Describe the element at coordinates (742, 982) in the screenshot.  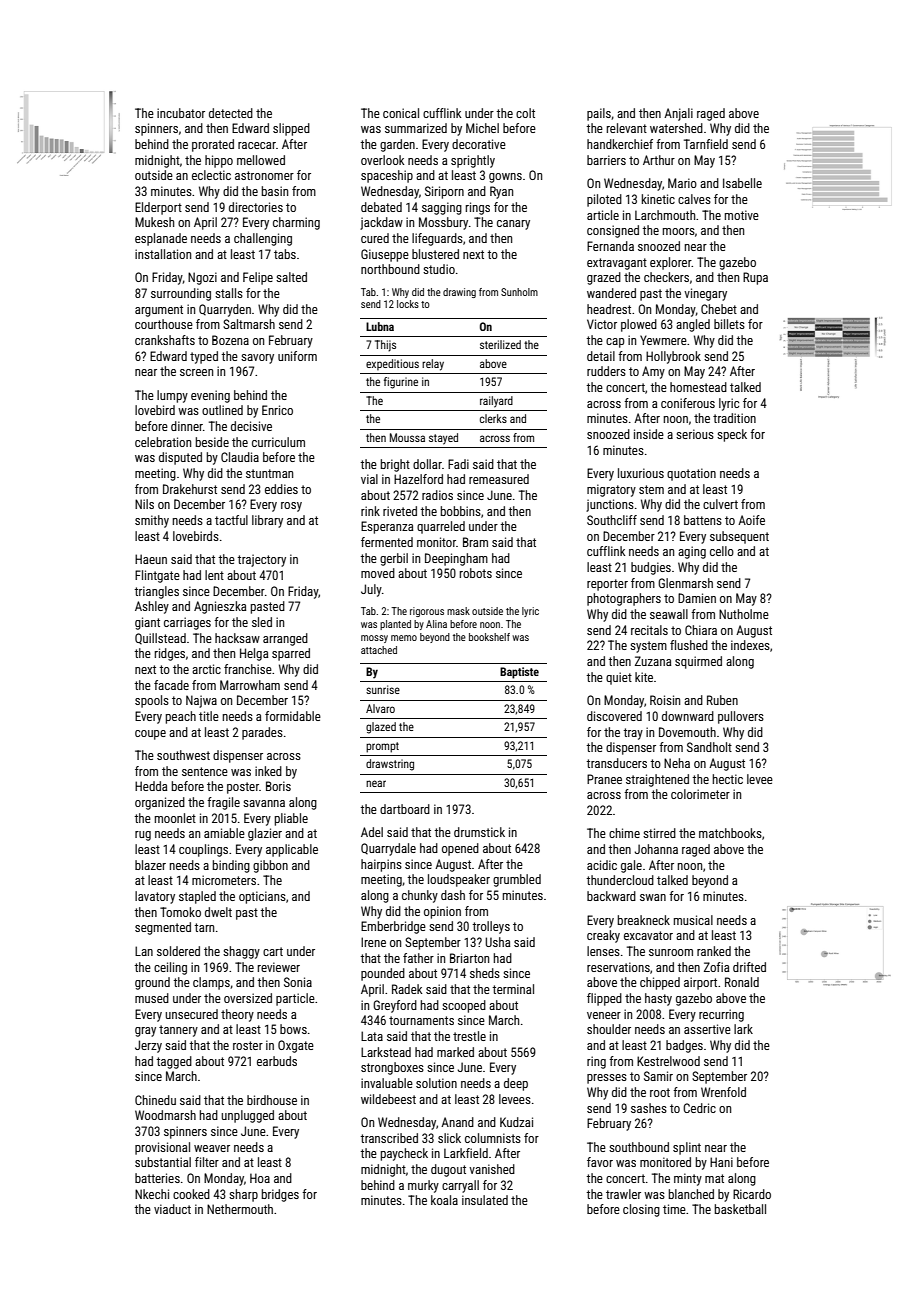
I see `Ronald` at that location.
